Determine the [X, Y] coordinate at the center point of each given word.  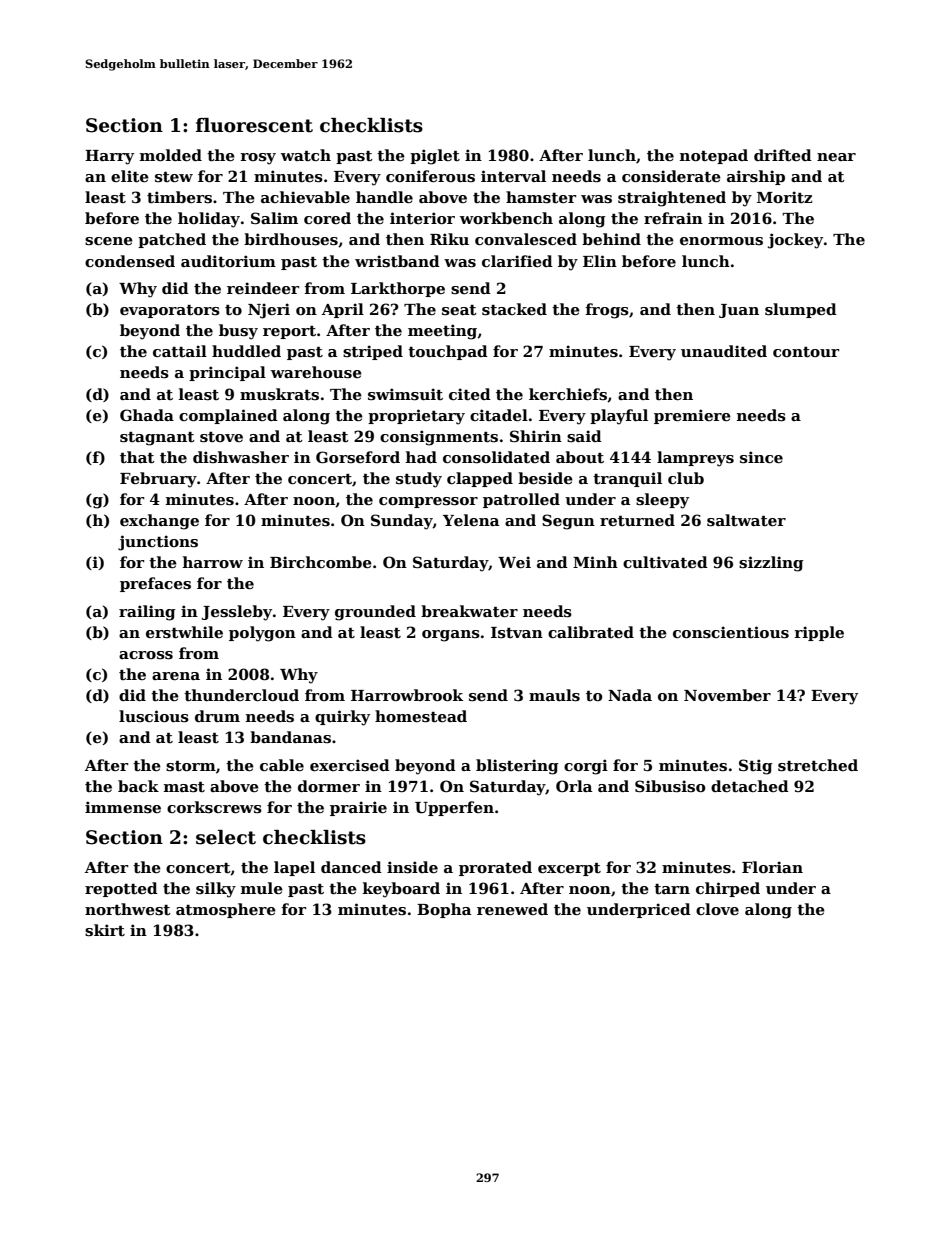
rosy [258, 159]
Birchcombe [321, 562]
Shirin [536, 436]
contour [806, 352]
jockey [795, 241]
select [226, 837]
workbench [506, 218]
